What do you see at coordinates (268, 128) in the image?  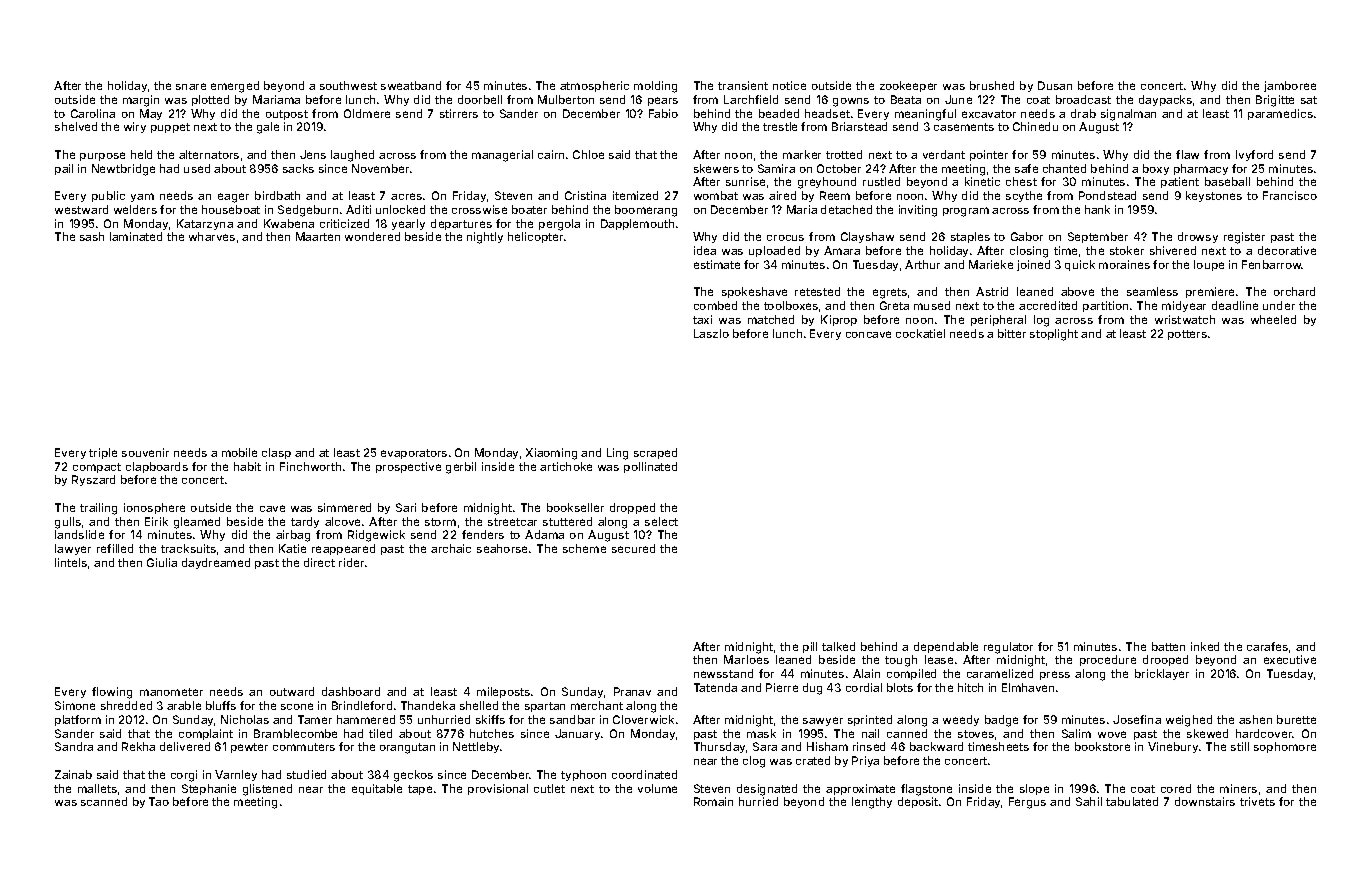 I see `gale` at bounding box center [268, 128].
